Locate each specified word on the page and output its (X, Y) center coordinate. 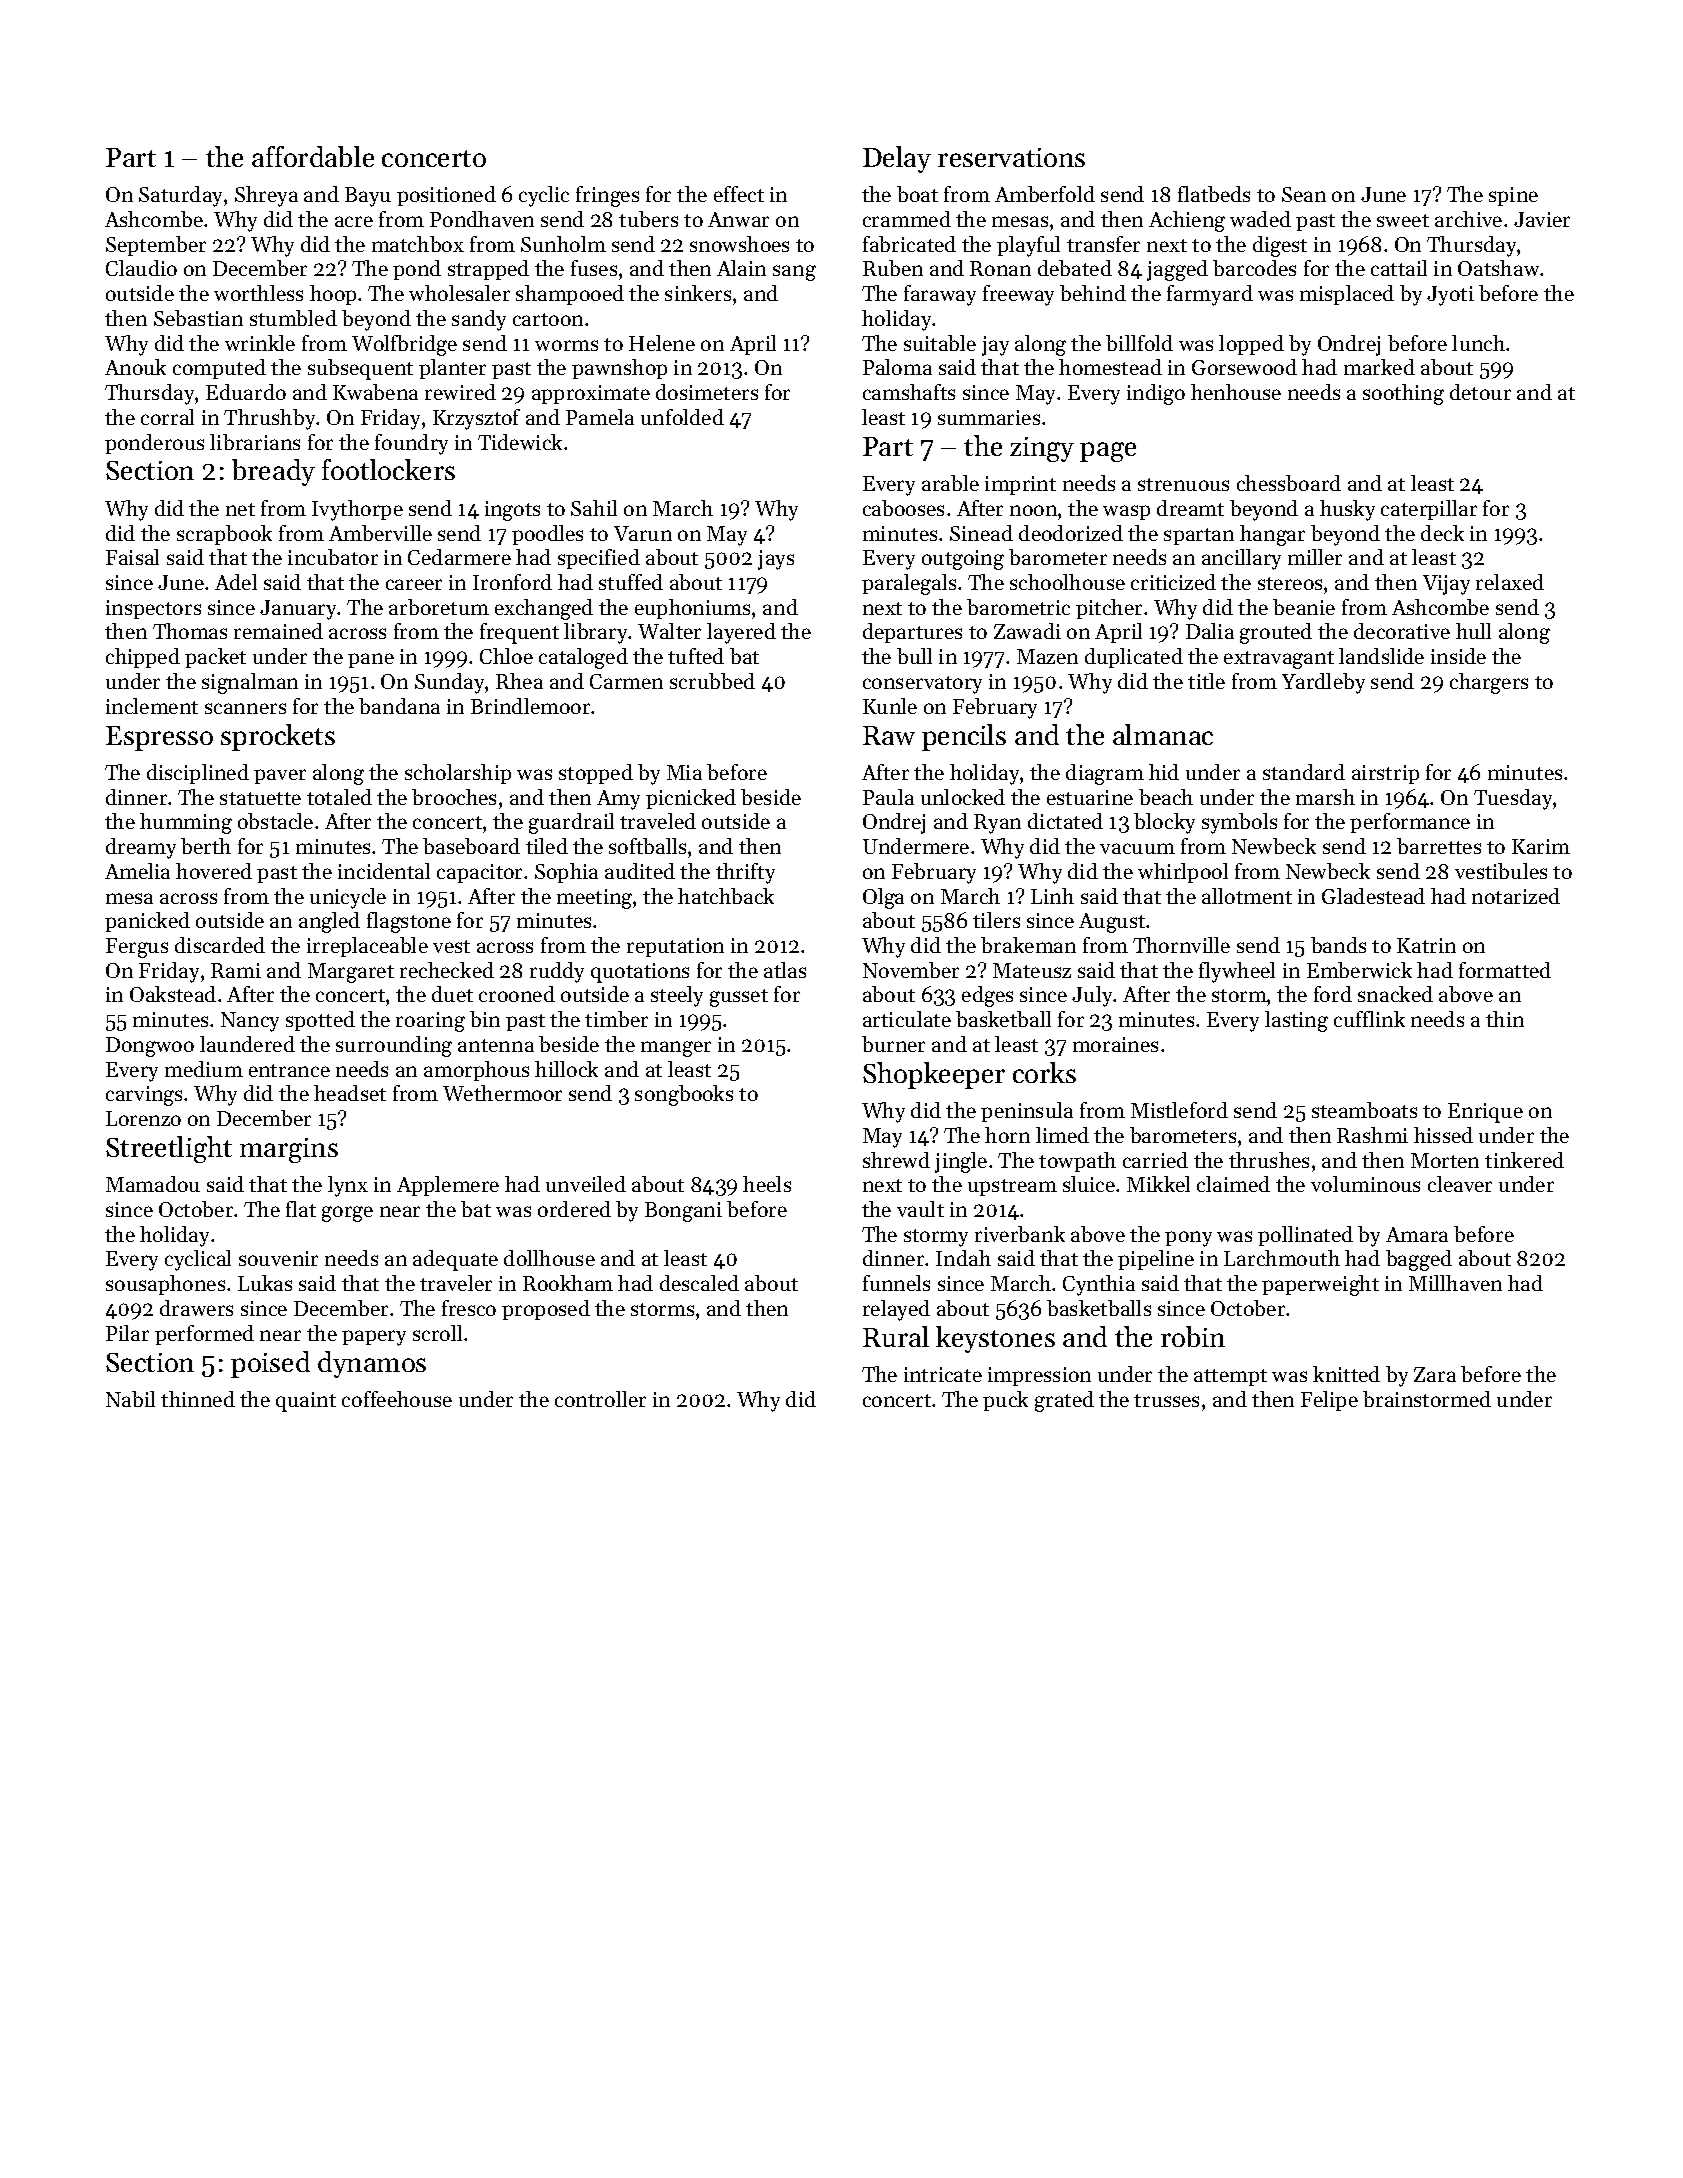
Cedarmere (459, 557)
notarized (1516, 896)
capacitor (479, 873)
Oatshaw (1499, 268)
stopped (596, 774)
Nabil (130, 1399)
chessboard (1289, 483)
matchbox (418, 244)
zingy (1042, 449)
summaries (989, 417)
